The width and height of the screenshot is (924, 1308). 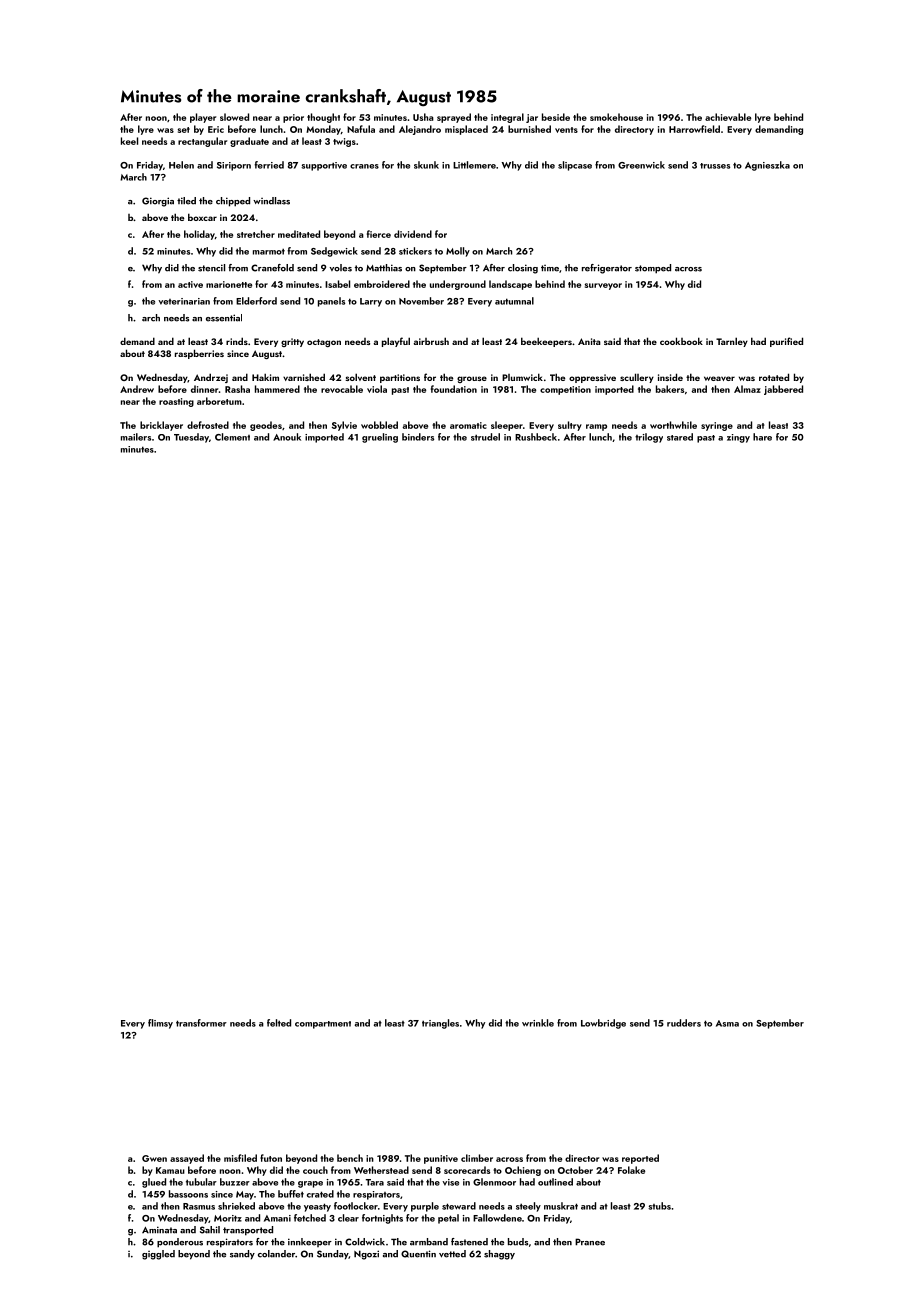 What do you see at coordinates (423, 117) in the screenshot?
I see `Usha` at bounding box center [423, 117].
